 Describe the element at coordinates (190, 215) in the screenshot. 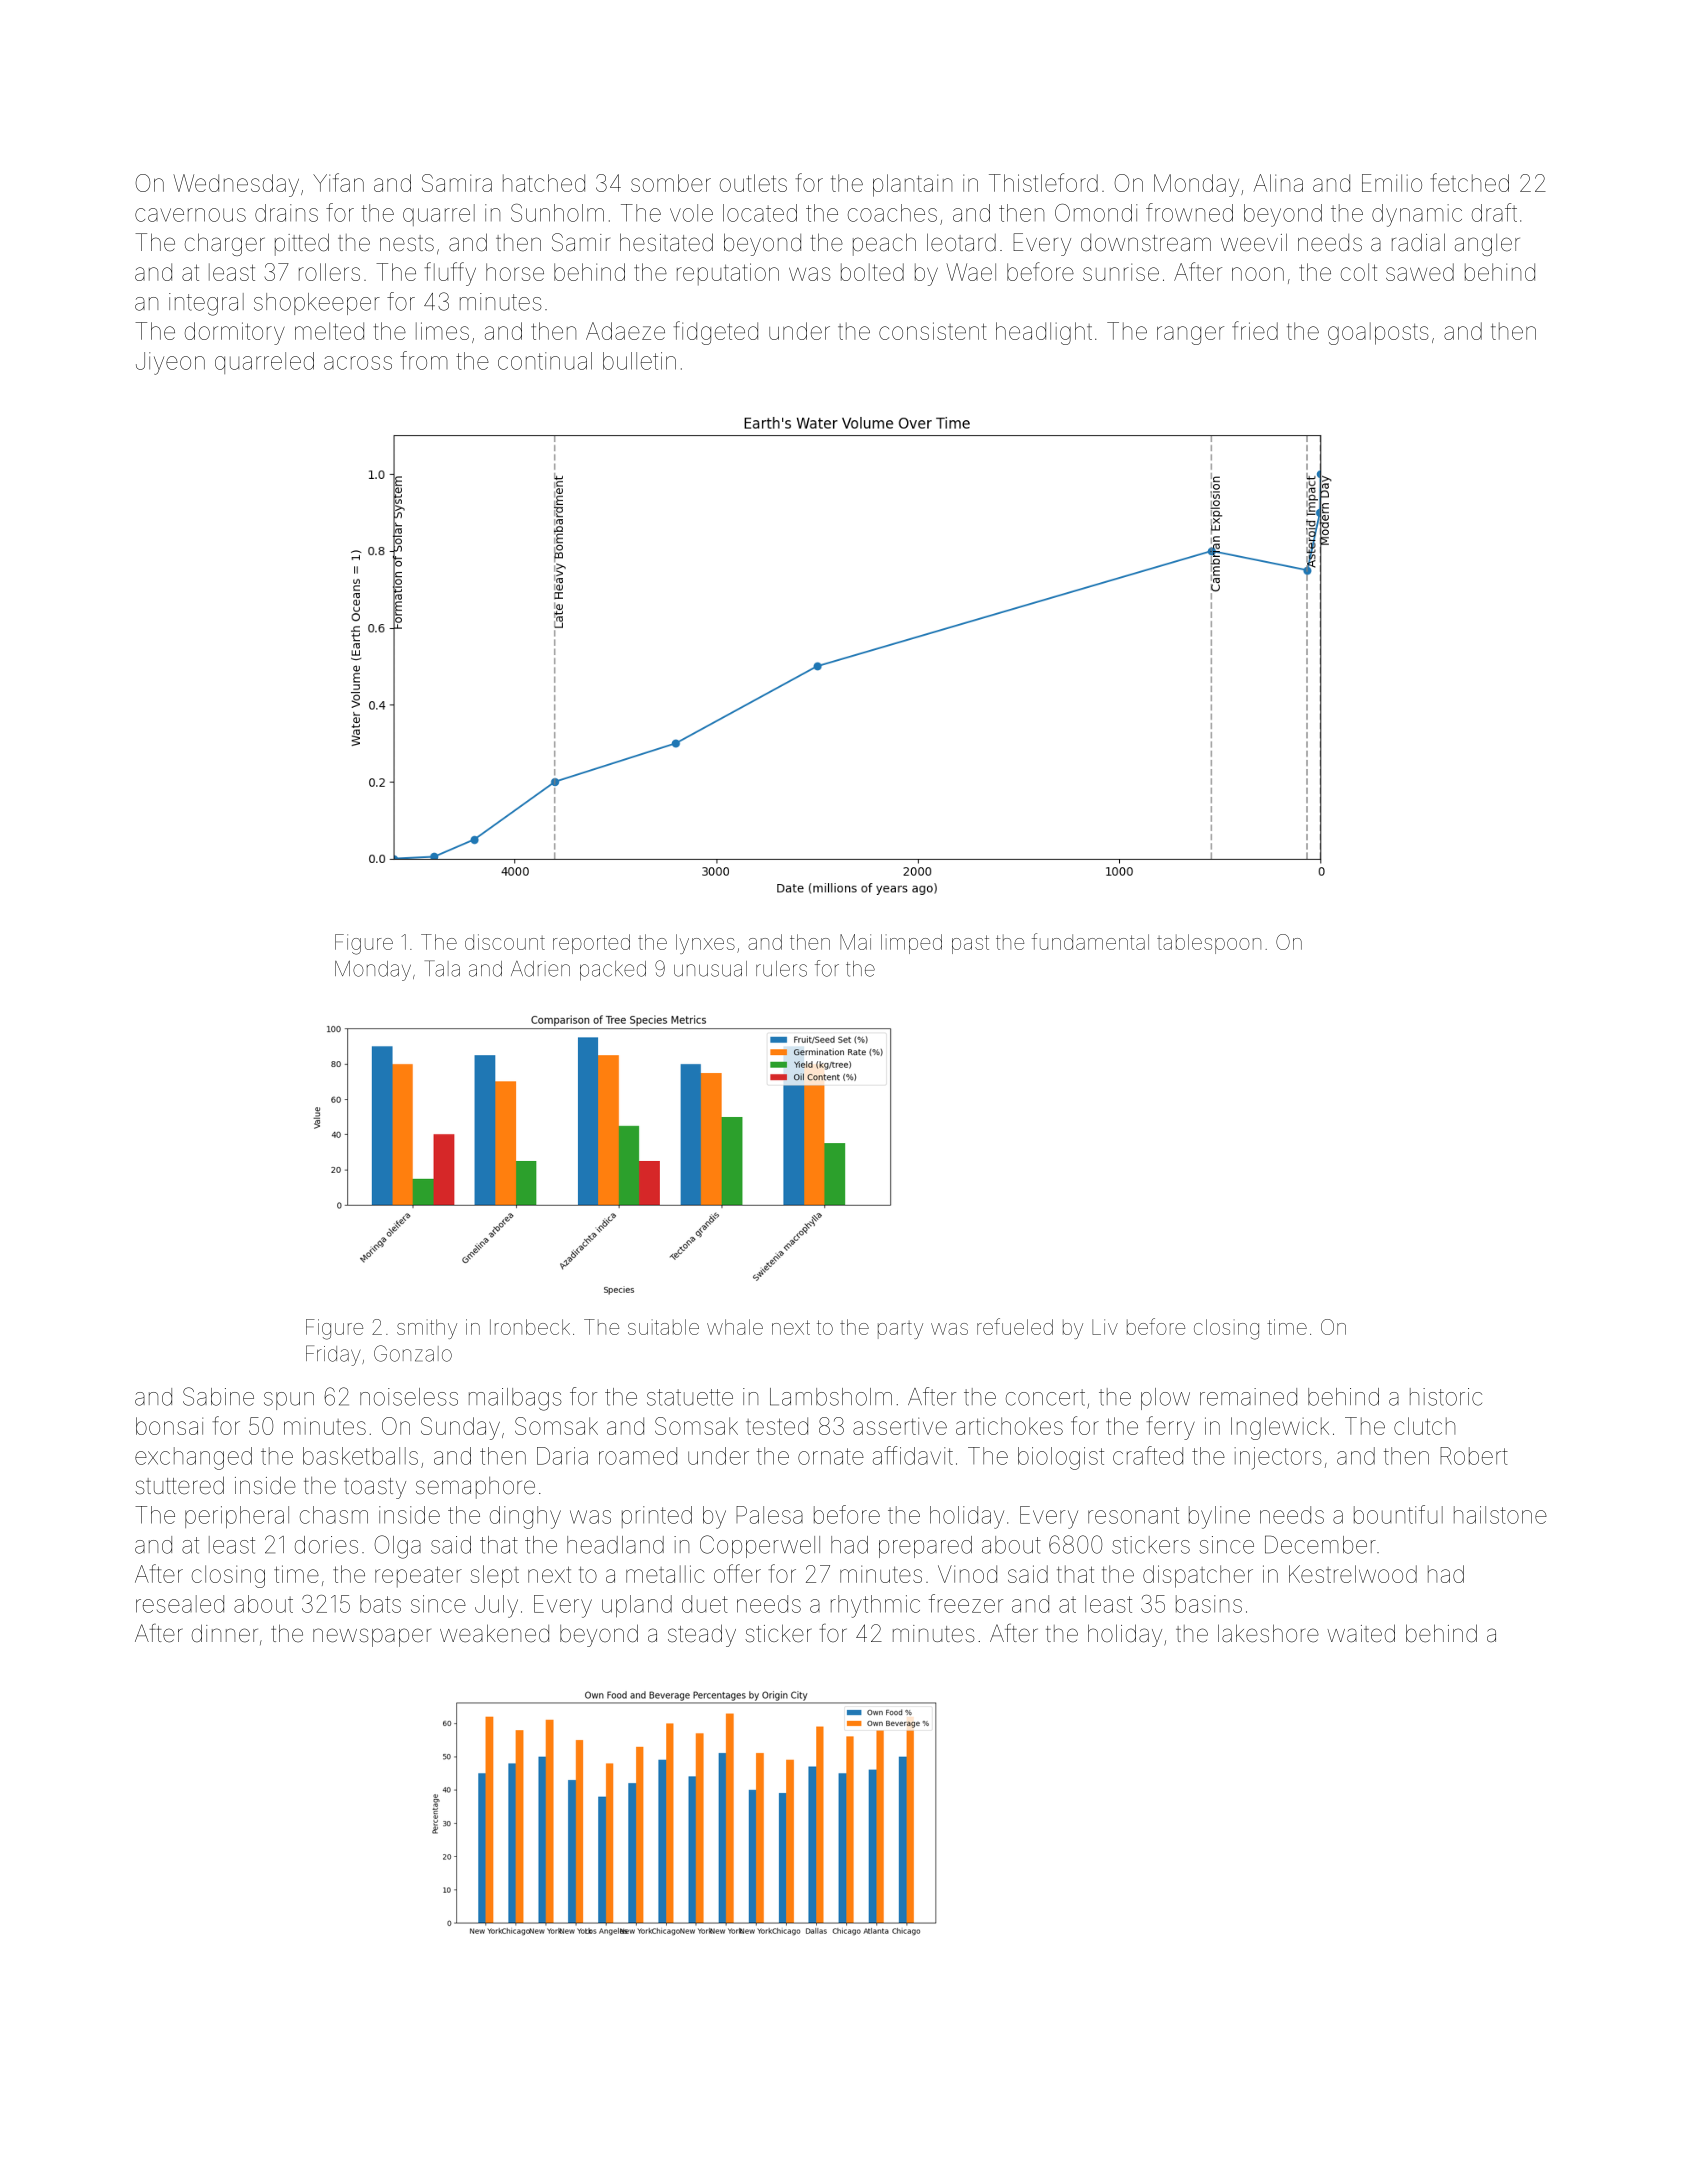

I see `cavernous` at that location.
